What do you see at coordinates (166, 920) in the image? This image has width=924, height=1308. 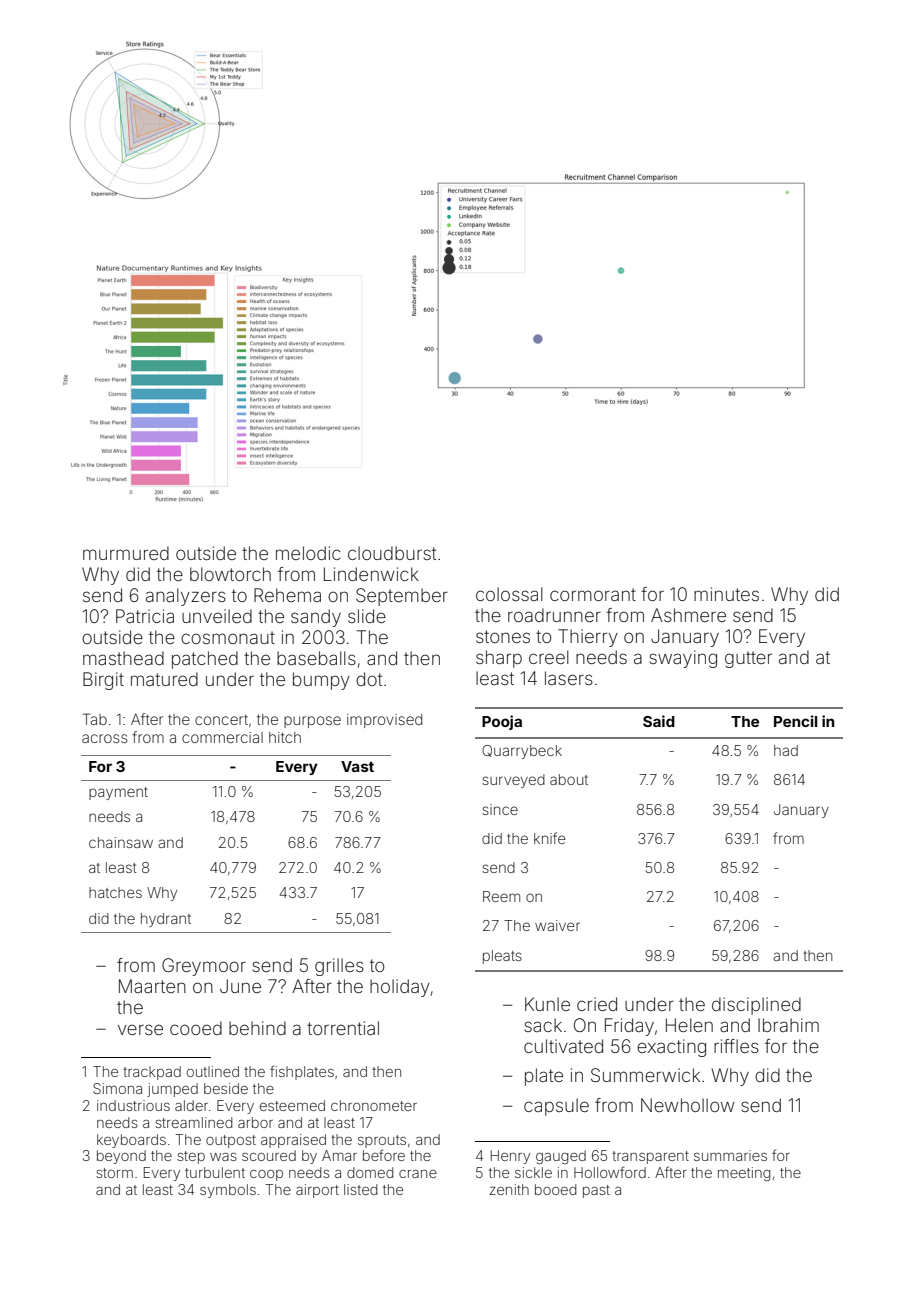 I see `hydrant` at bounding box center [166, 920].
